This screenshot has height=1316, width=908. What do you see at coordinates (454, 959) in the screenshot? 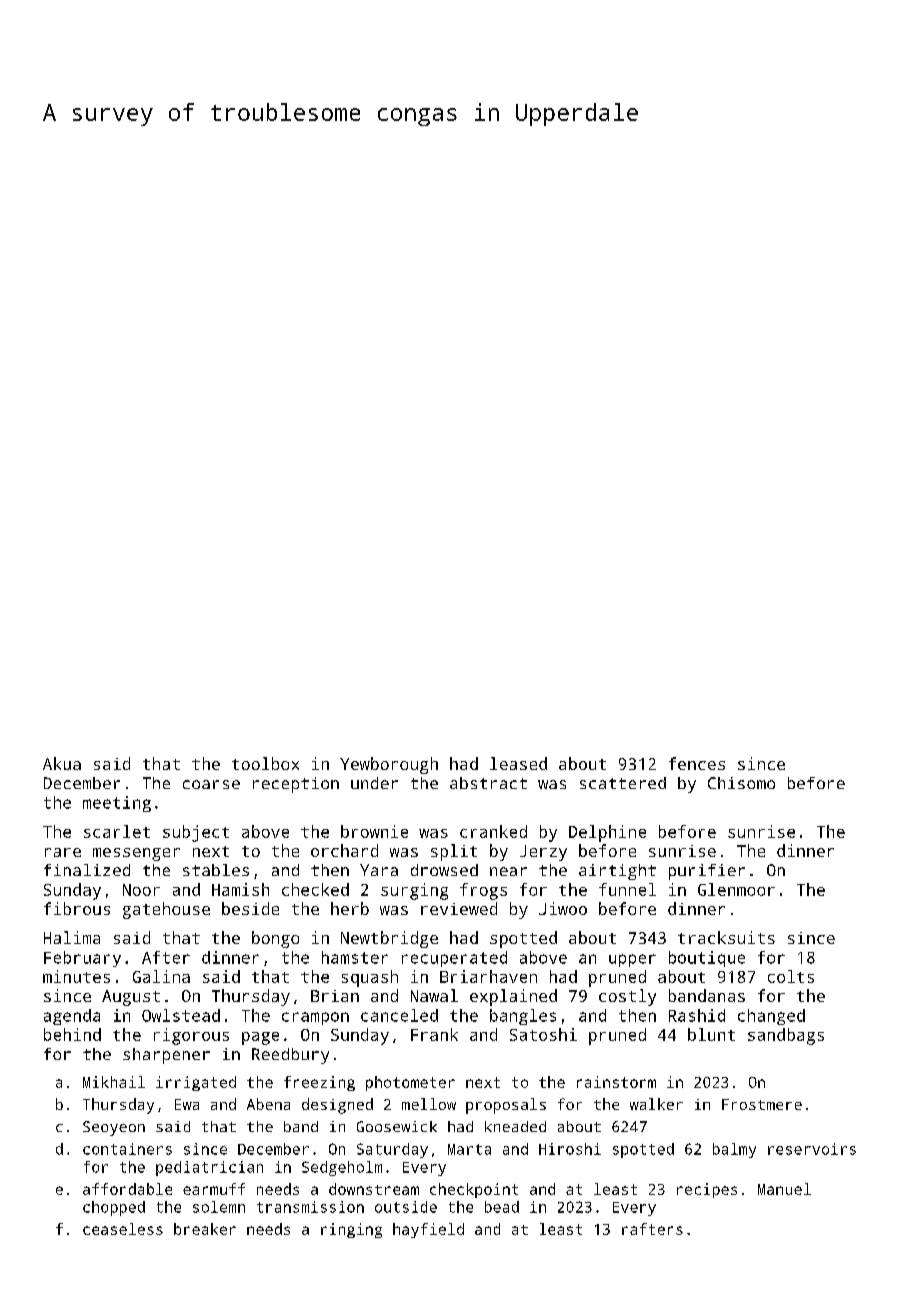
I see `recuperated` at bounding box center [454, 959].
